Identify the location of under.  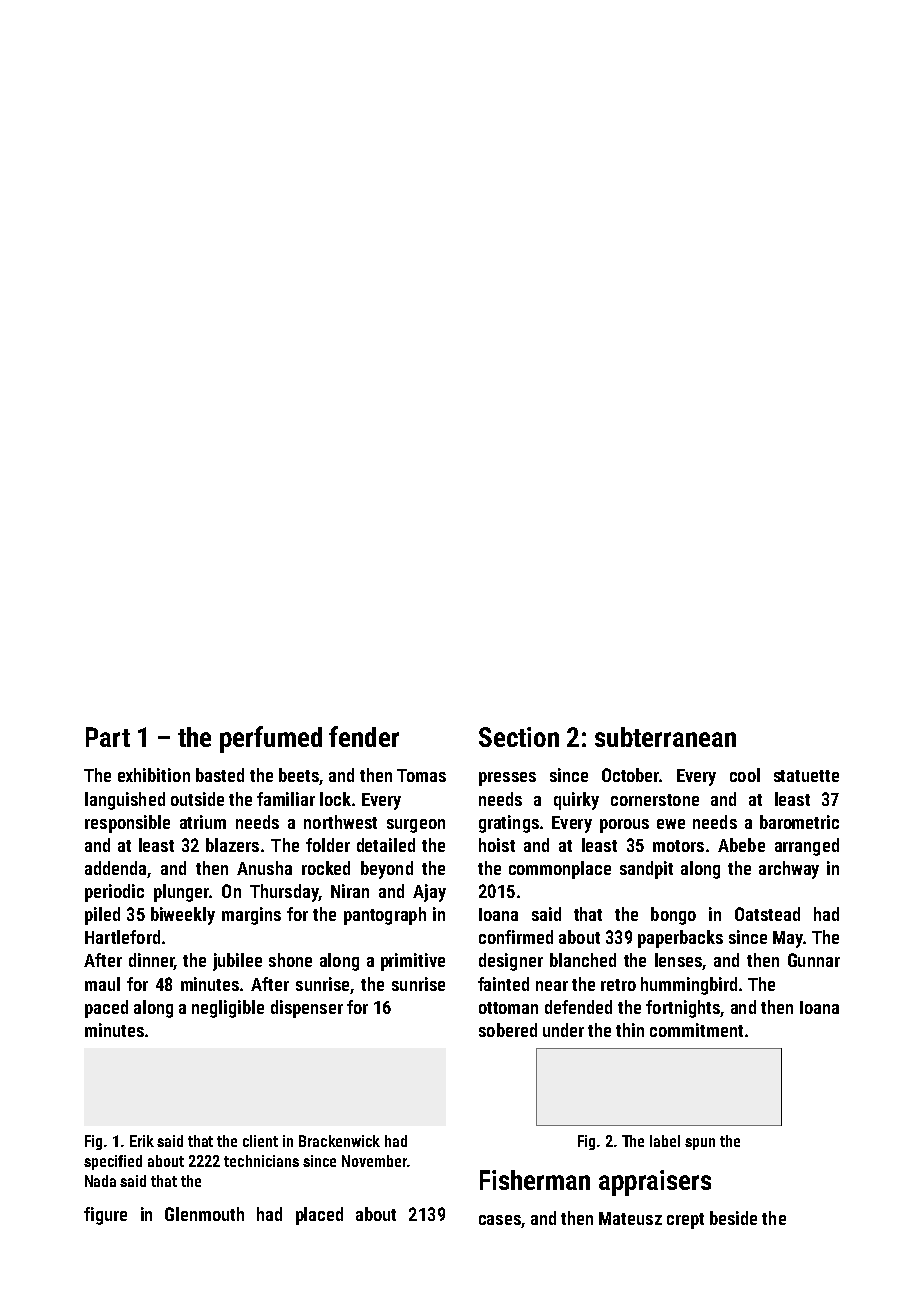
(563, 1030).
